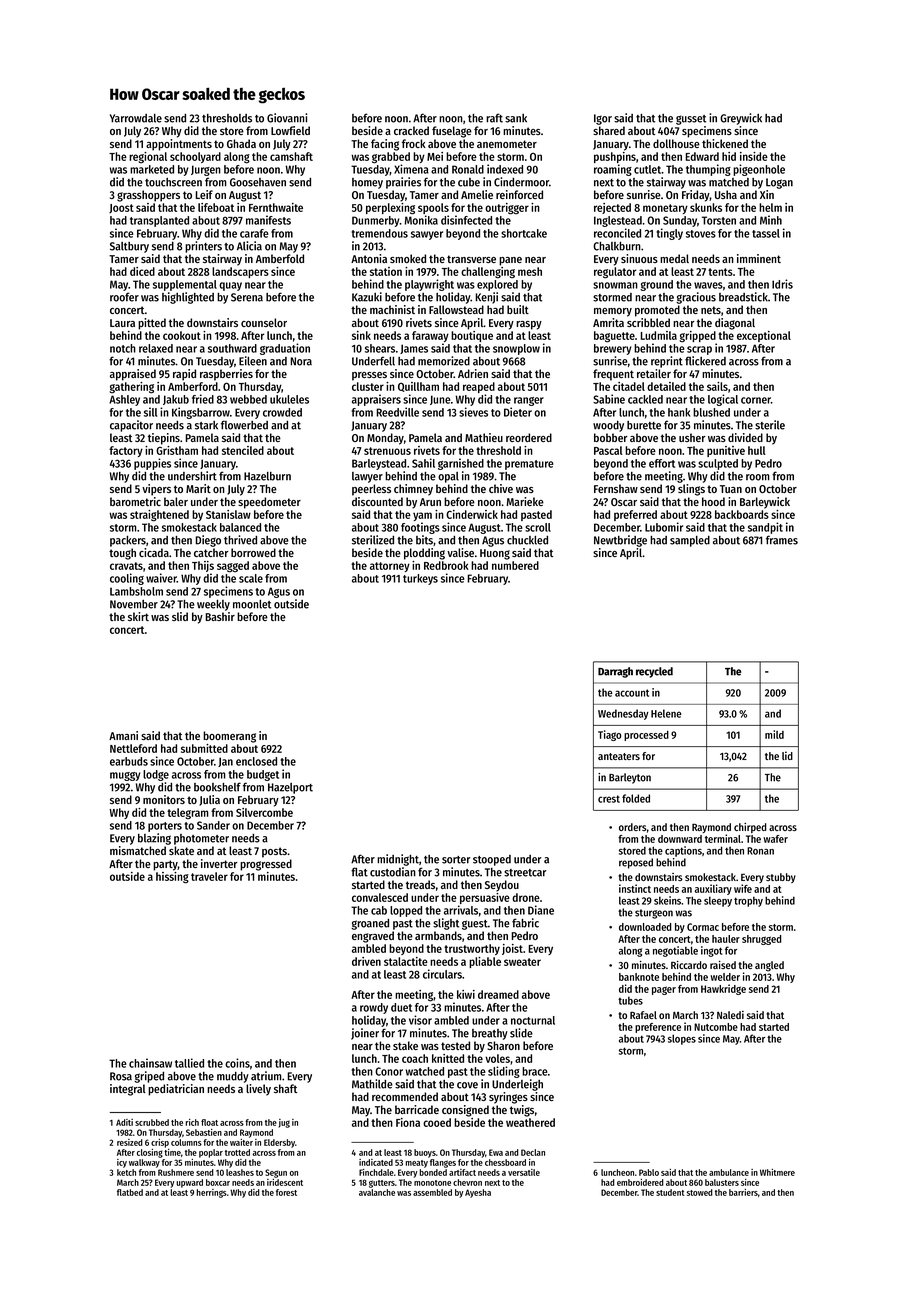  I want to click on Giovanni, so click(287, 118).
